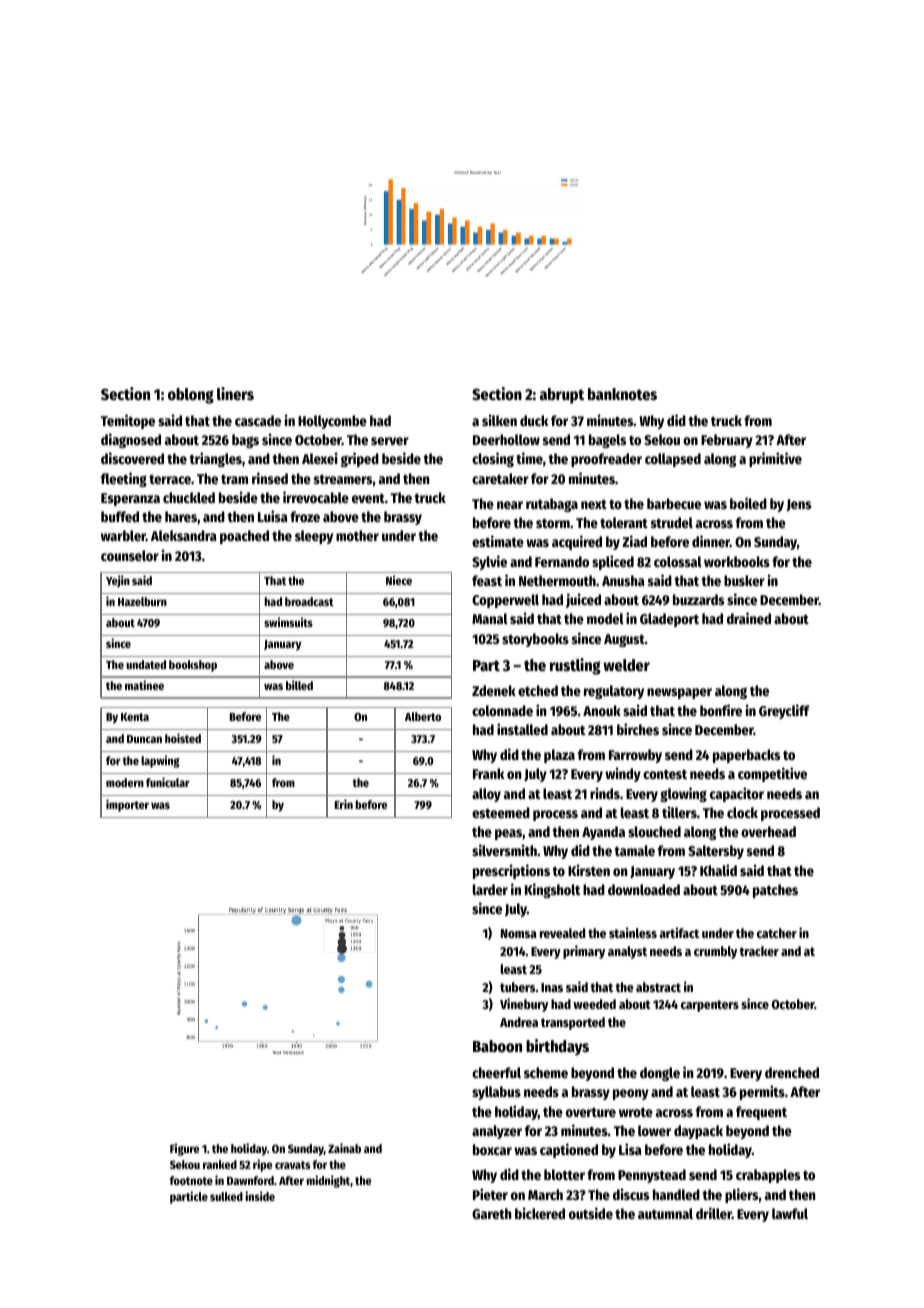 This screenshot has width=924, height=1308. I want to click on patches, so click(775, 891).
